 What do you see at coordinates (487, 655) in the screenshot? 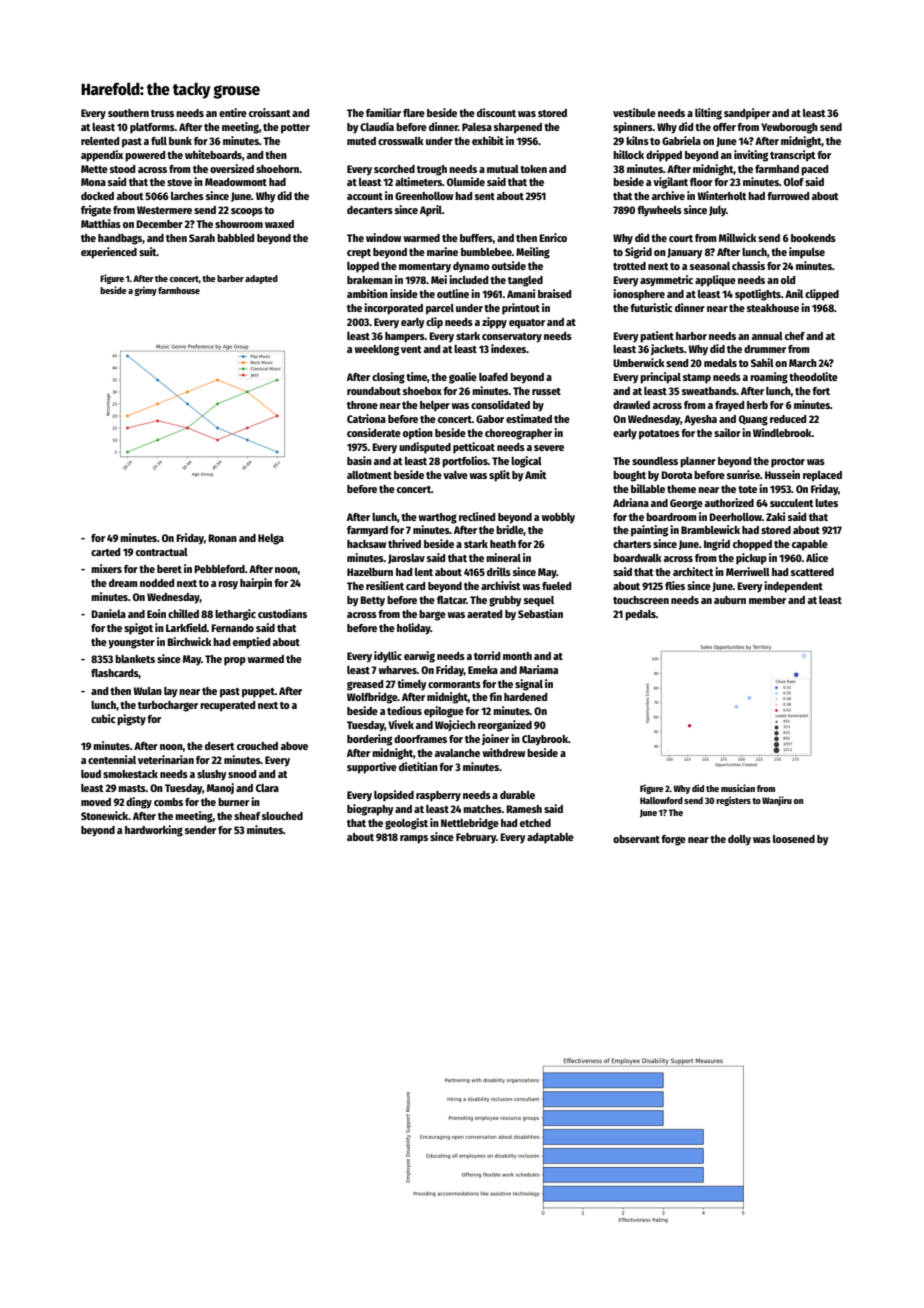
I see `torrid` at bounding box center [487, 655].
